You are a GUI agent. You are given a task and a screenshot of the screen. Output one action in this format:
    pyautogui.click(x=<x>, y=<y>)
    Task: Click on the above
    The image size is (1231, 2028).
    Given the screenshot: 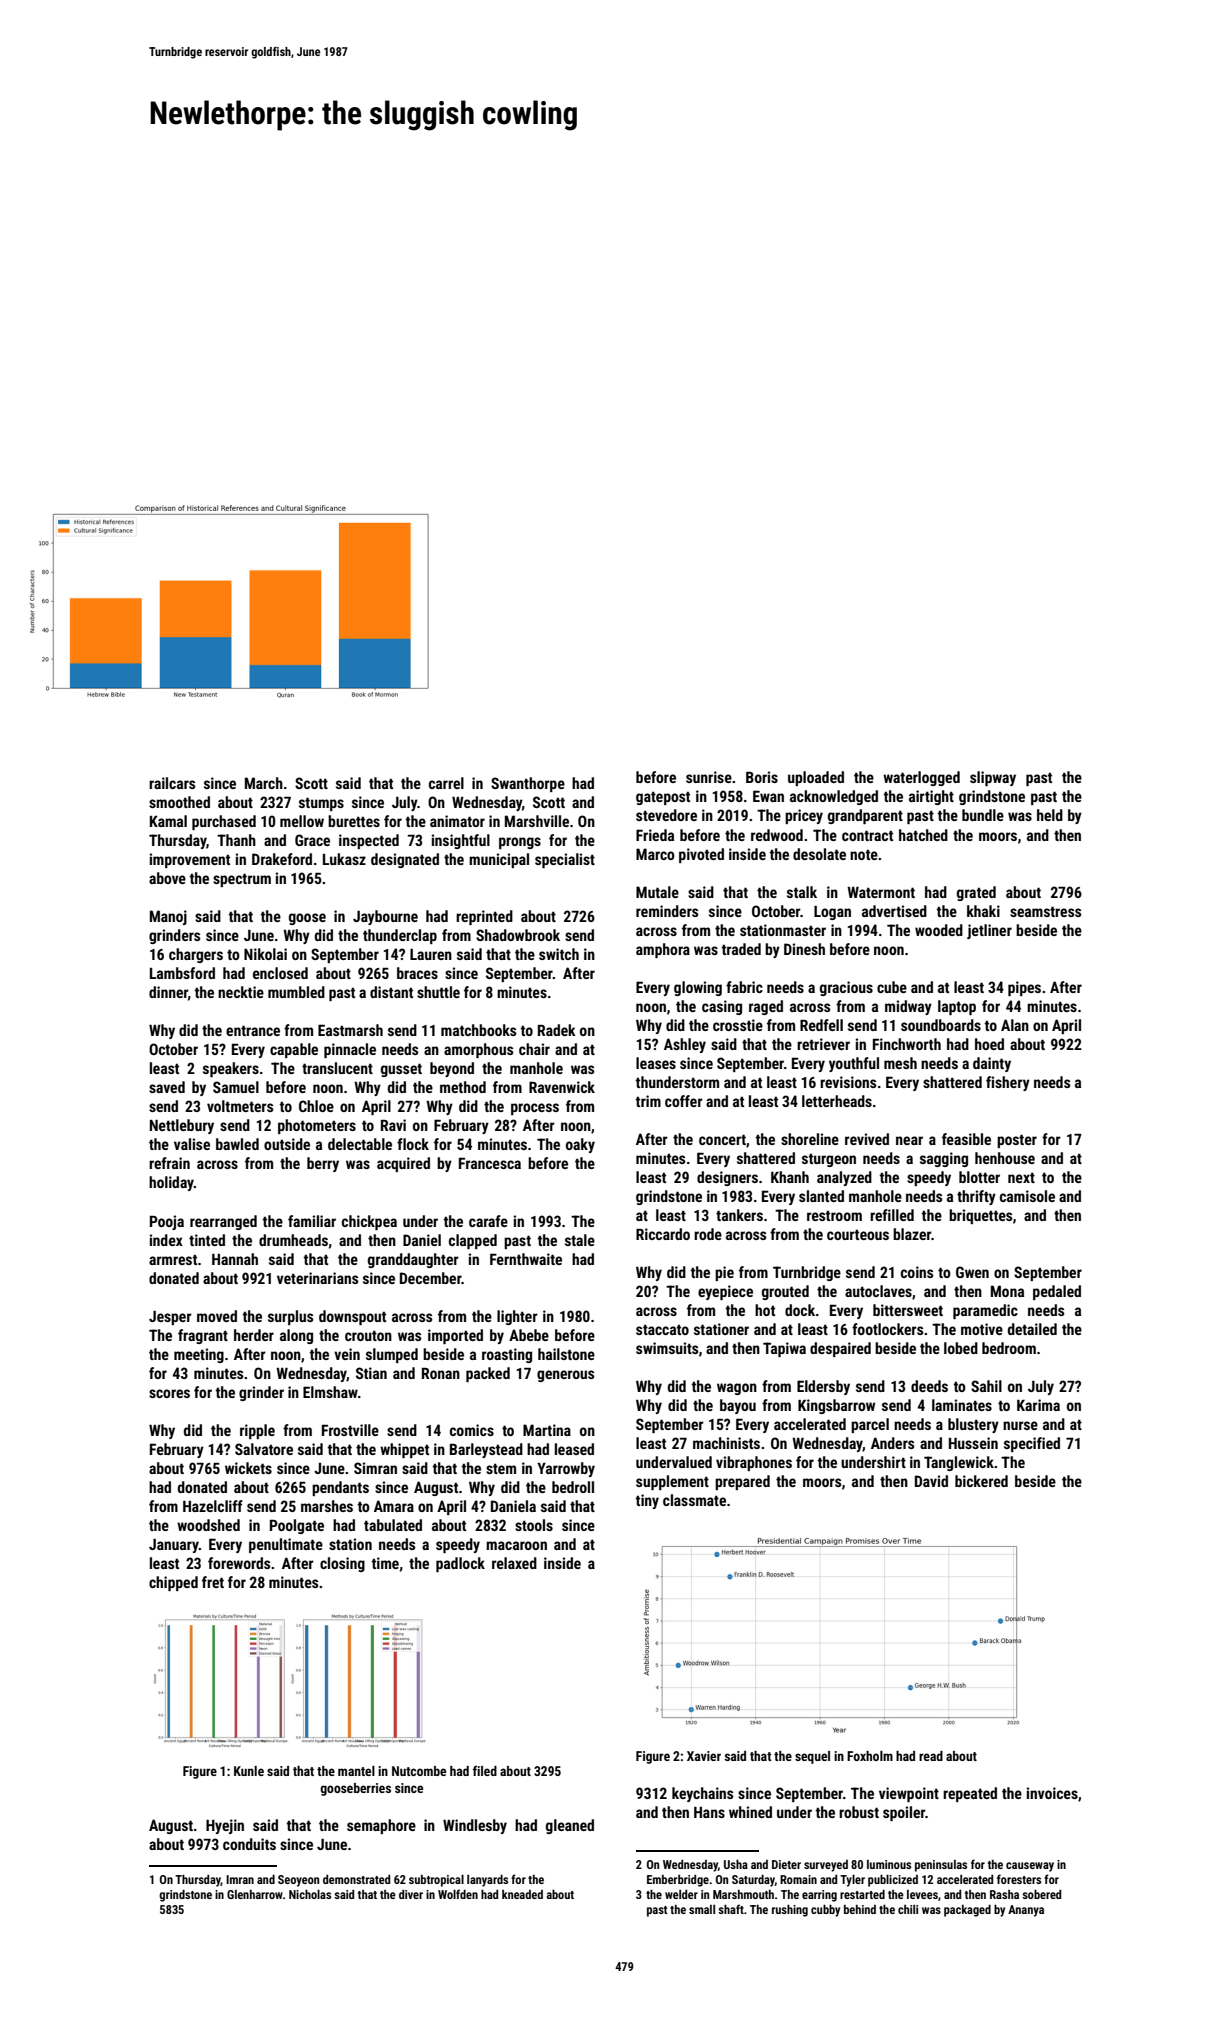 What is the action you would take?
    pyautogui.click(x=167, y=878)
